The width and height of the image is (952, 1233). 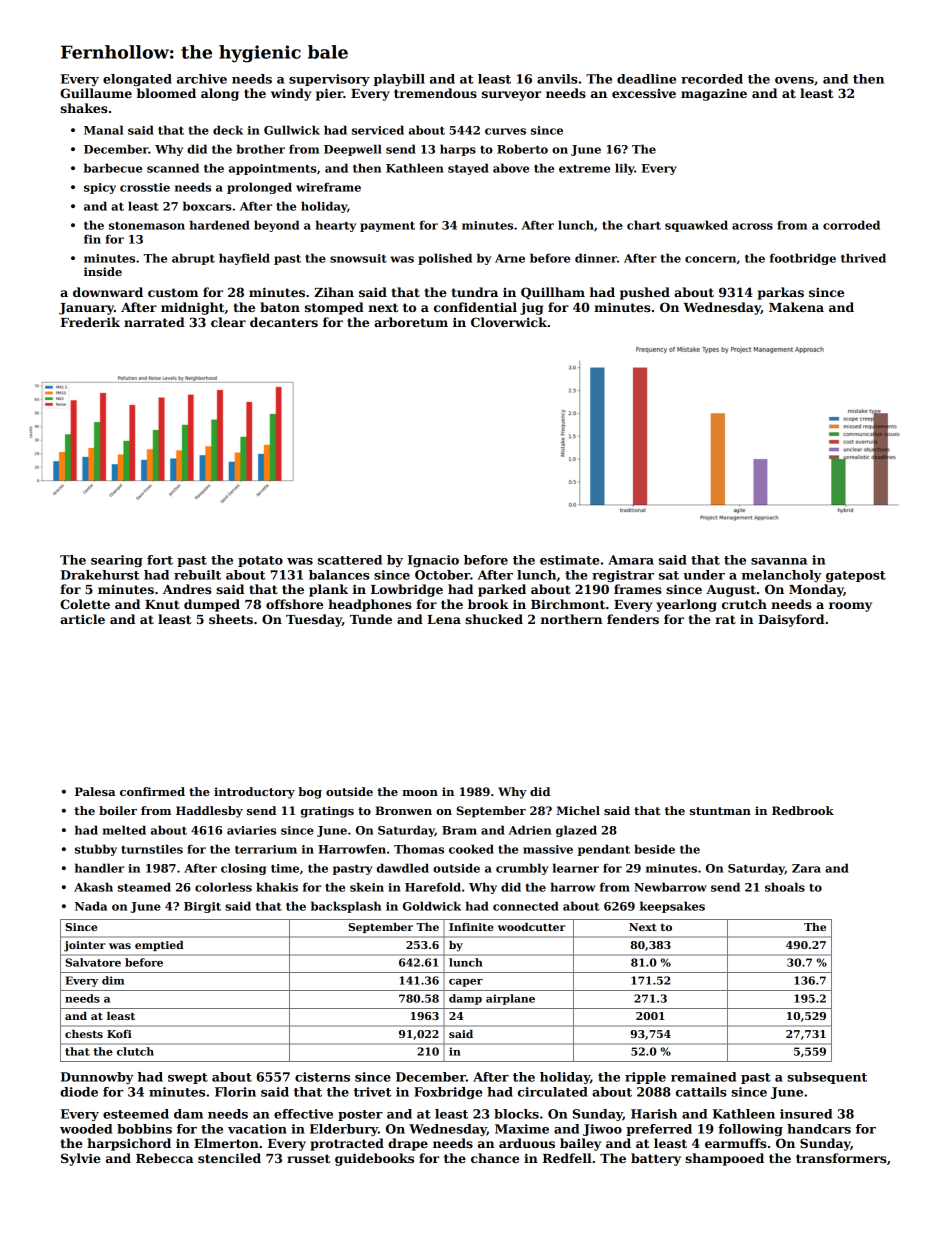 What do you see at coordinates (117, 561) in the image?
I see `searing` at bounding box center [117, 561].
